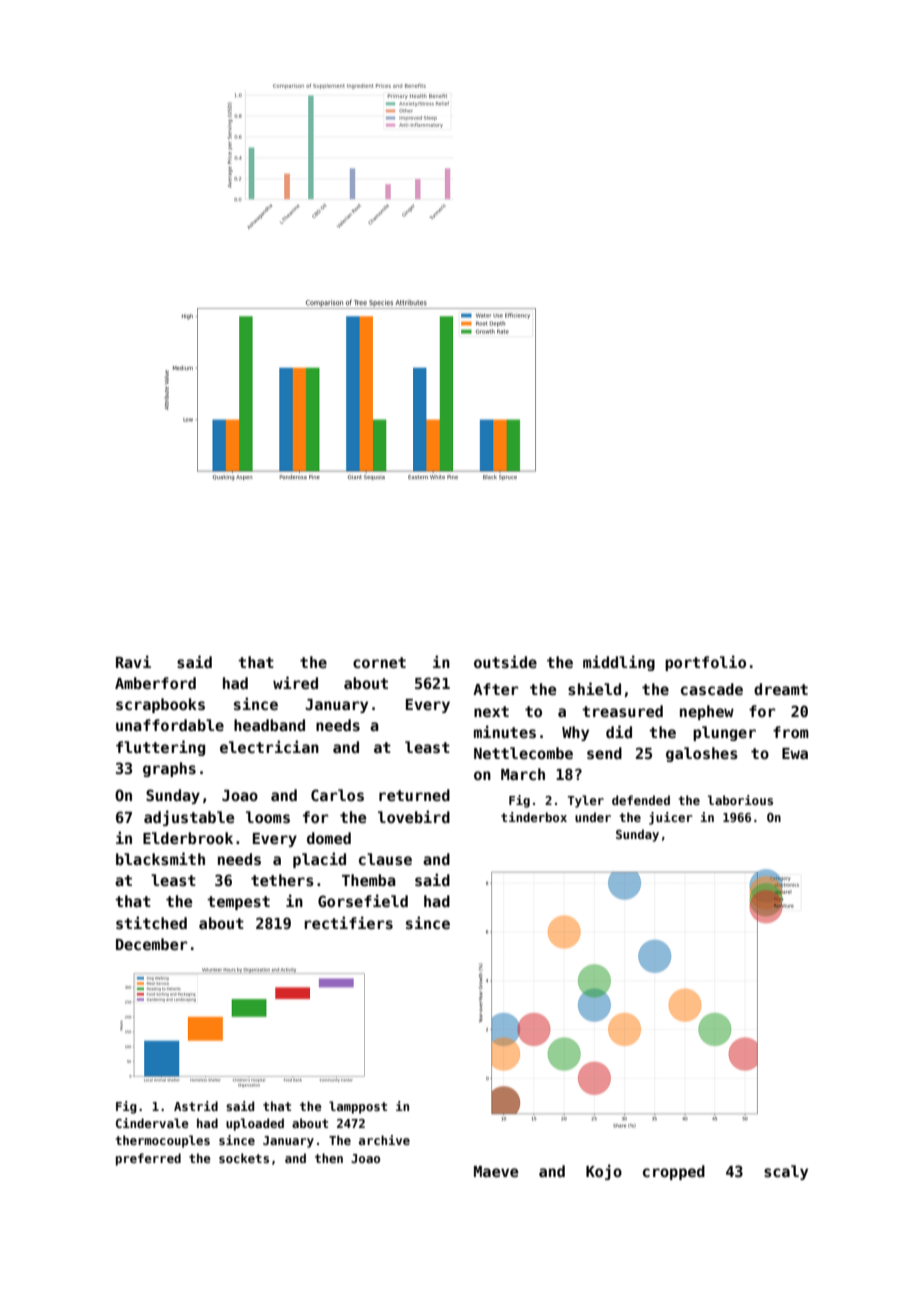  What do you see at coordinates (604, 753) in the page?
I see `send` at bounding box center [604, 753].
